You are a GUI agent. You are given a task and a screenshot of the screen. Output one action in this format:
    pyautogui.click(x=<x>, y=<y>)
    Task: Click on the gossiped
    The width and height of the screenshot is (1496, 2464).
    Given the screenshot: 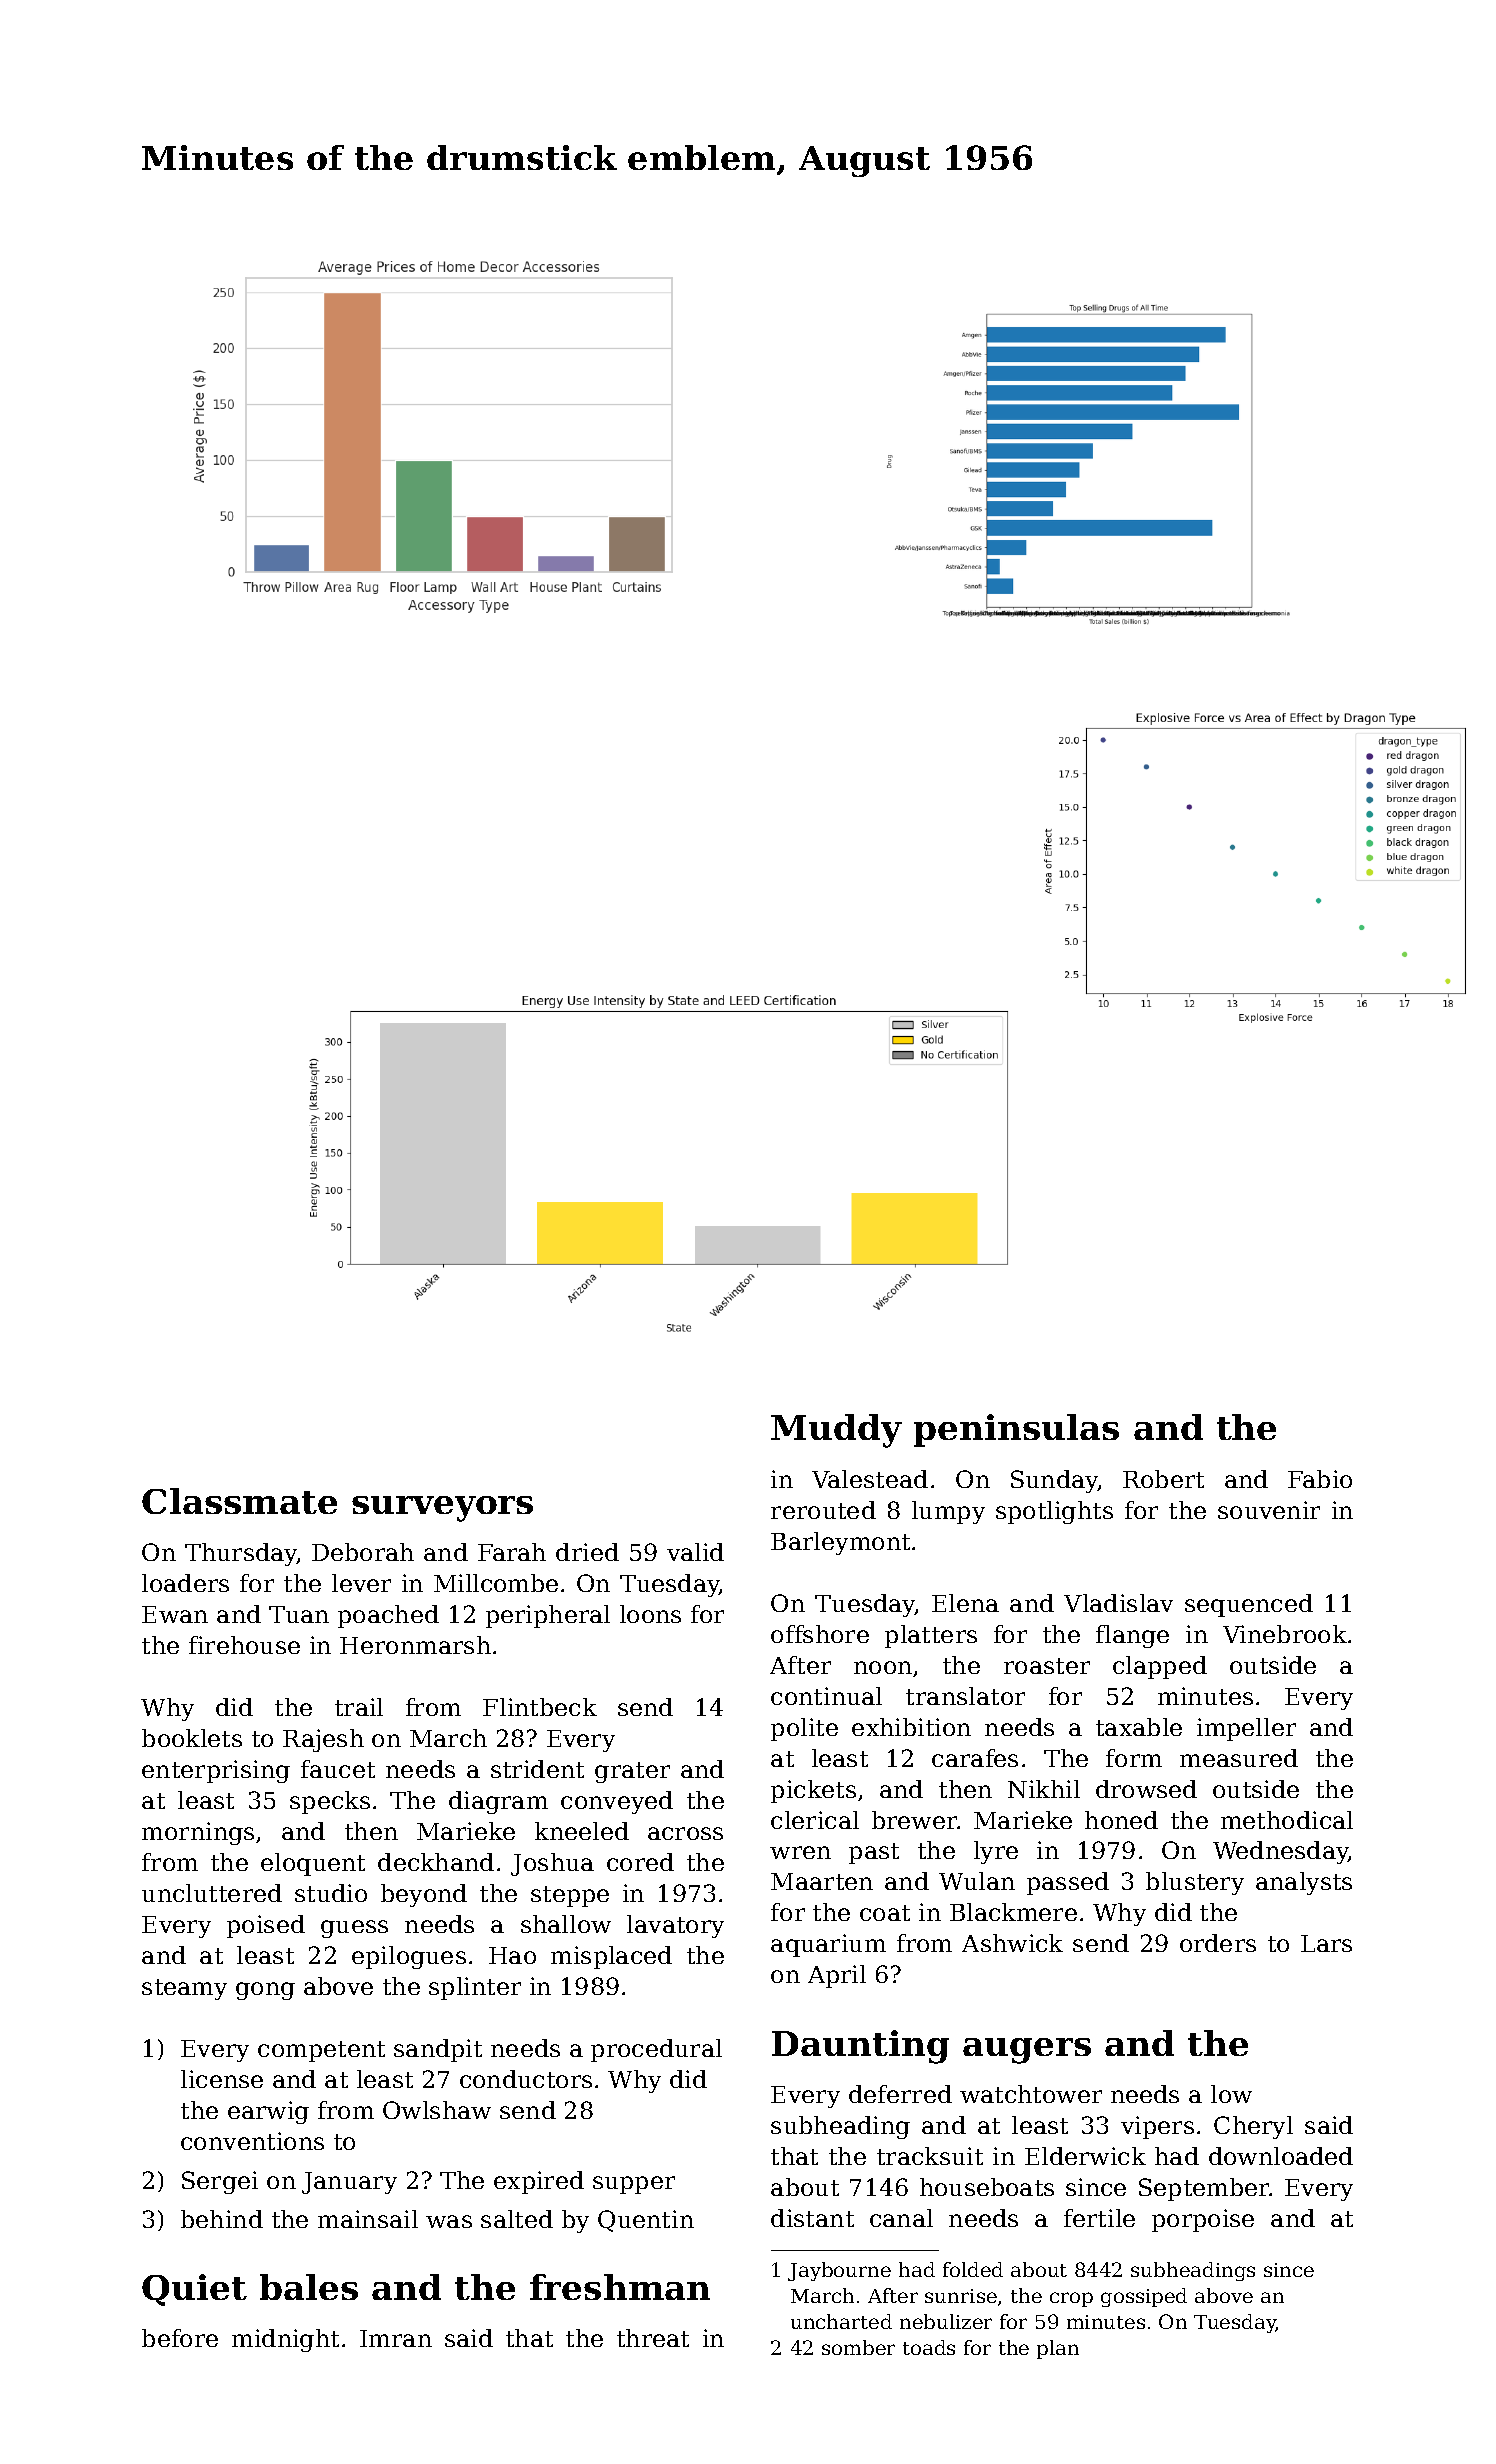 What is the action you would take?
    pyautogui.click(x=1144, y=2297)
